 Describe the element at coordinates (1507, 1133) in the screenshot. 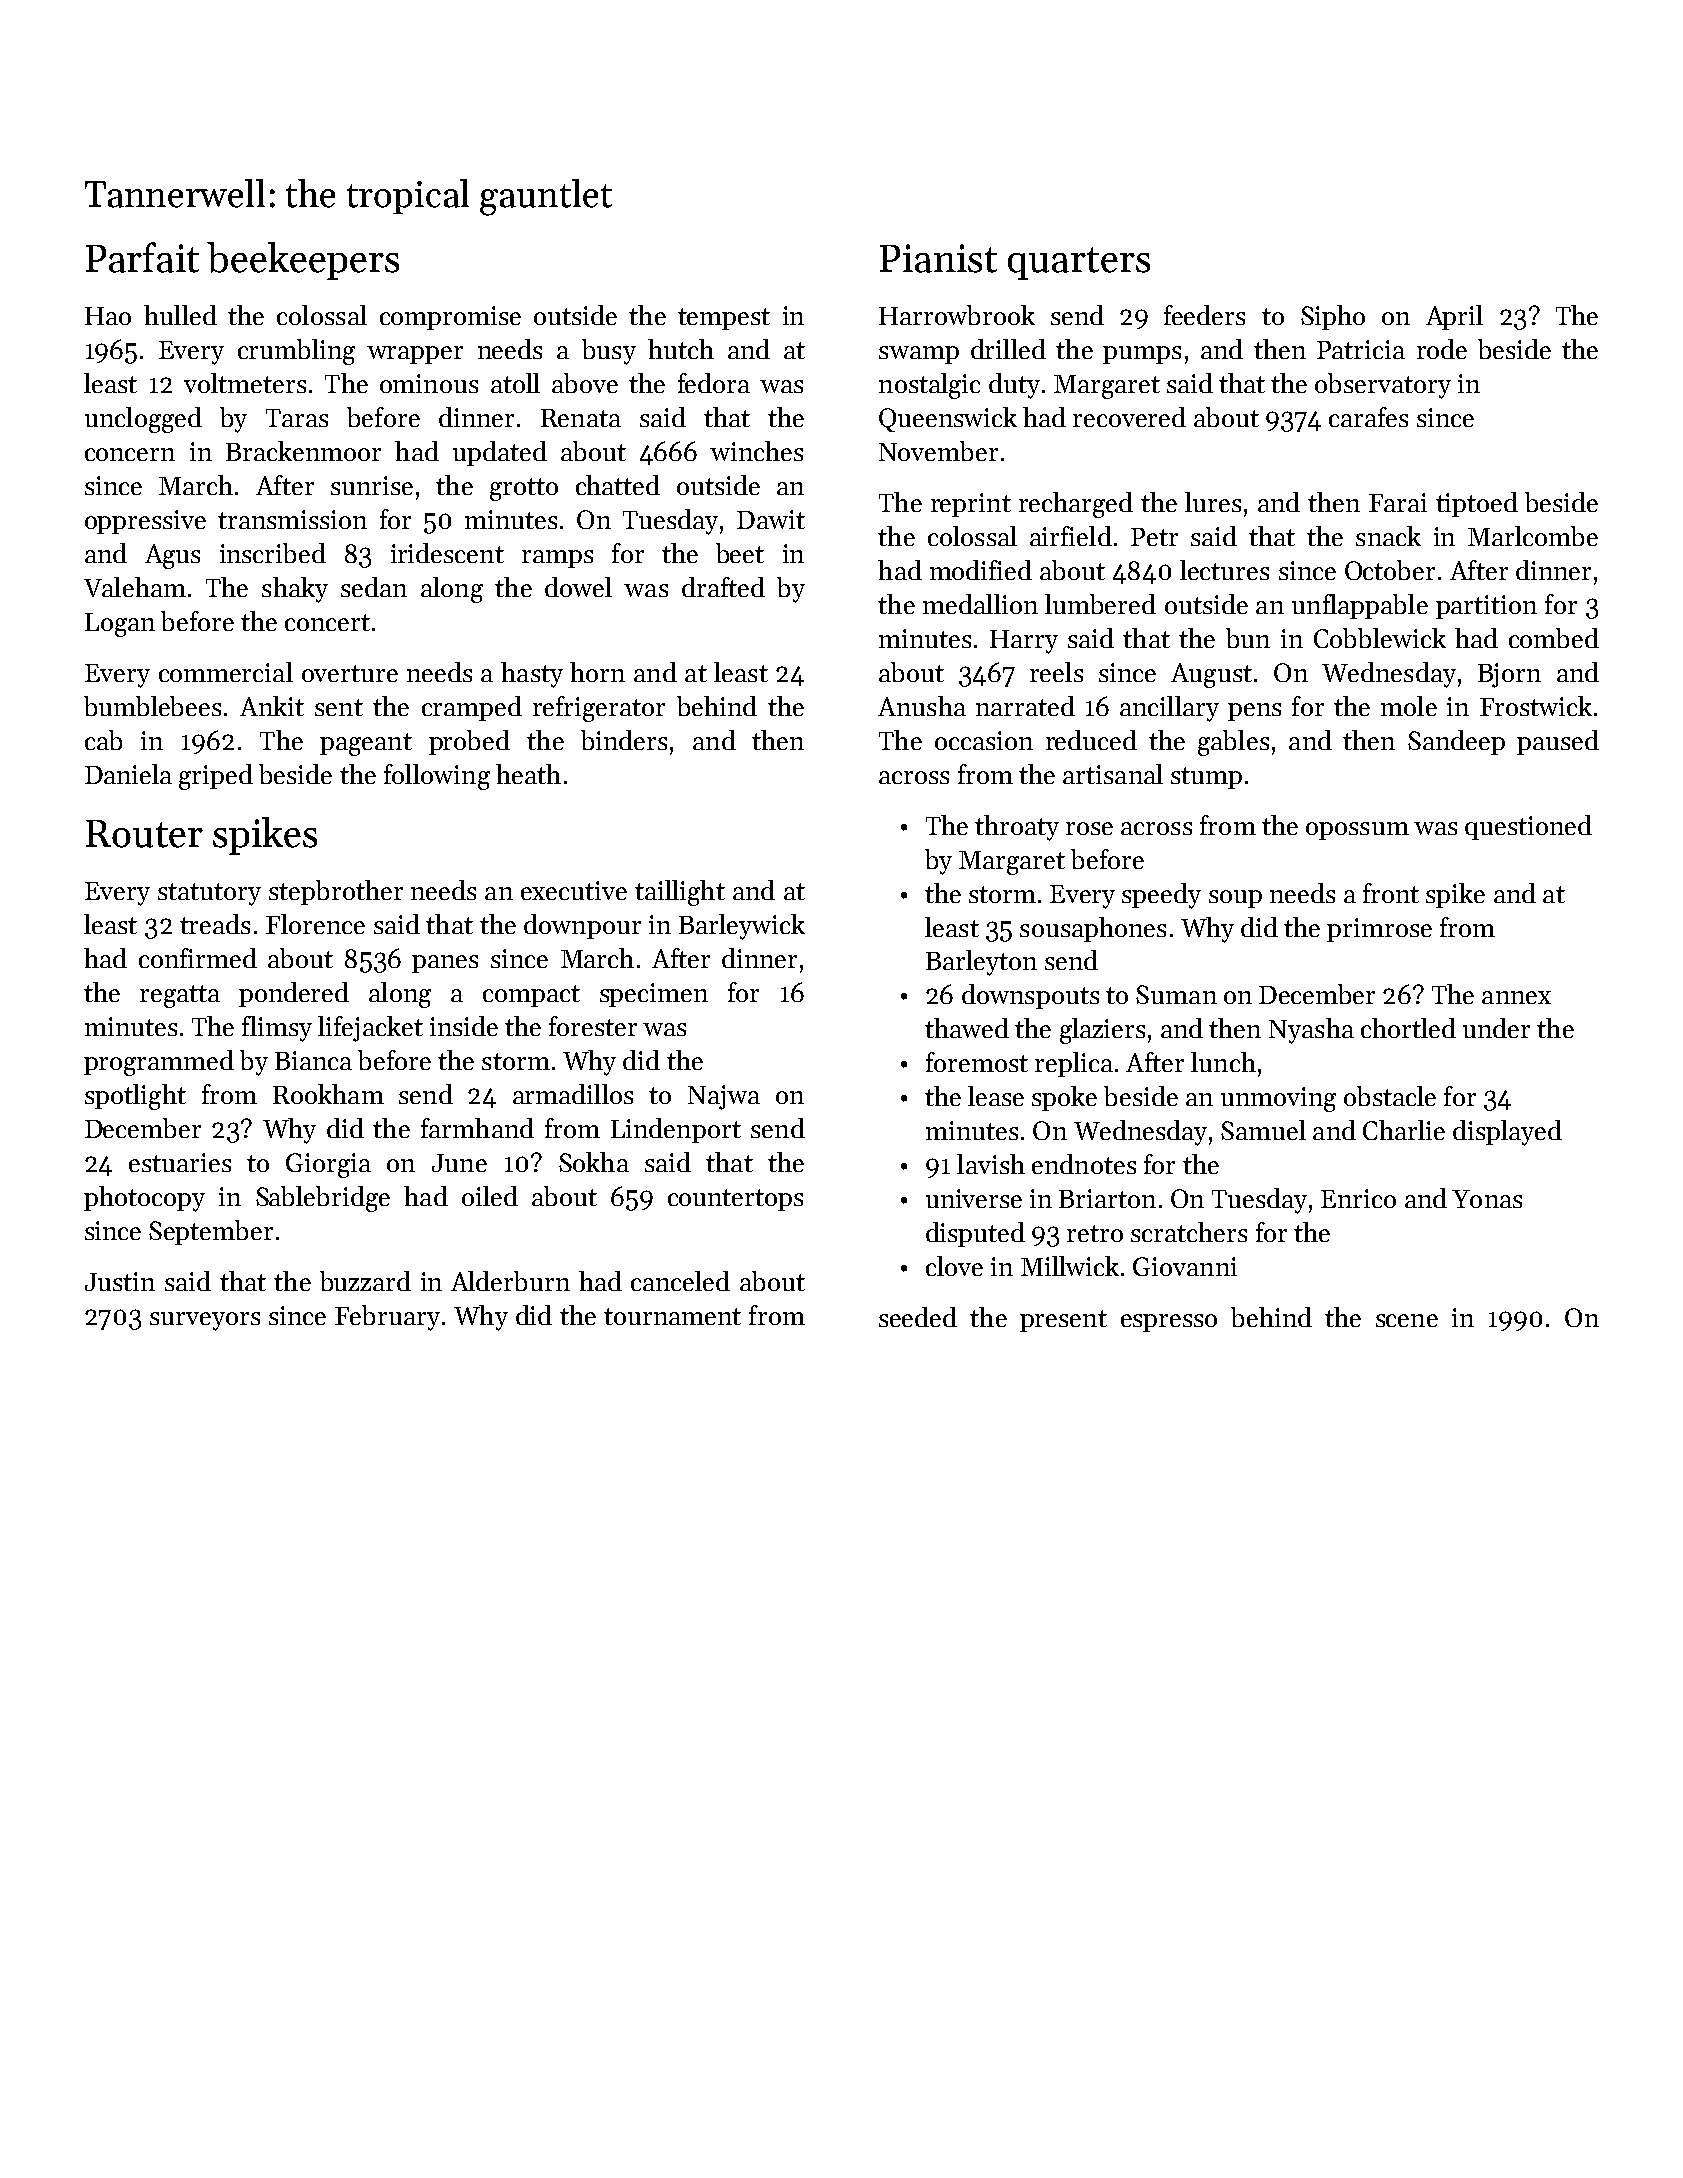

I see `displayed` at that location.
